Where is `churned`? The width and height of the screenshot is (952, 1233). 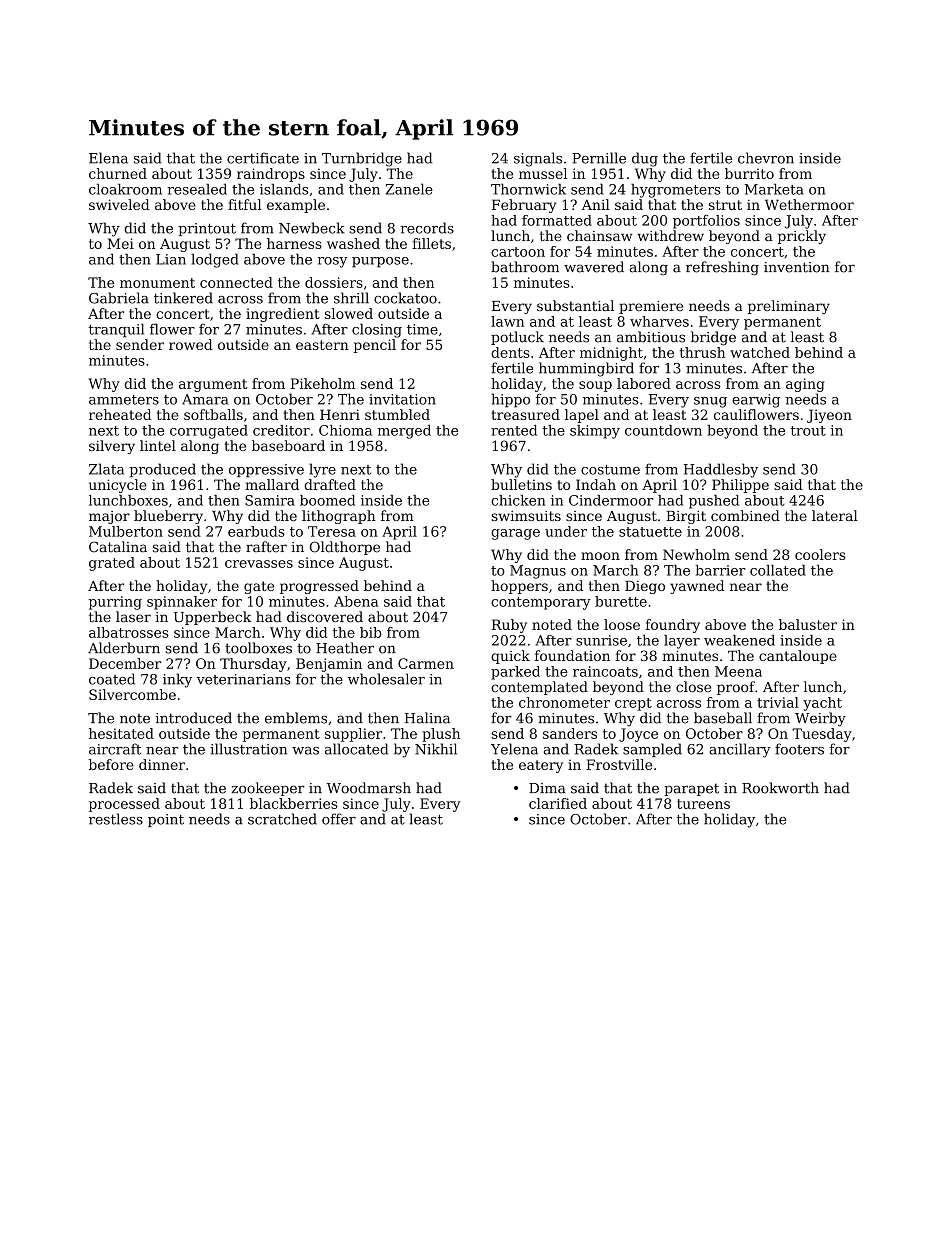 churned is located at coordinates (118, 173).
